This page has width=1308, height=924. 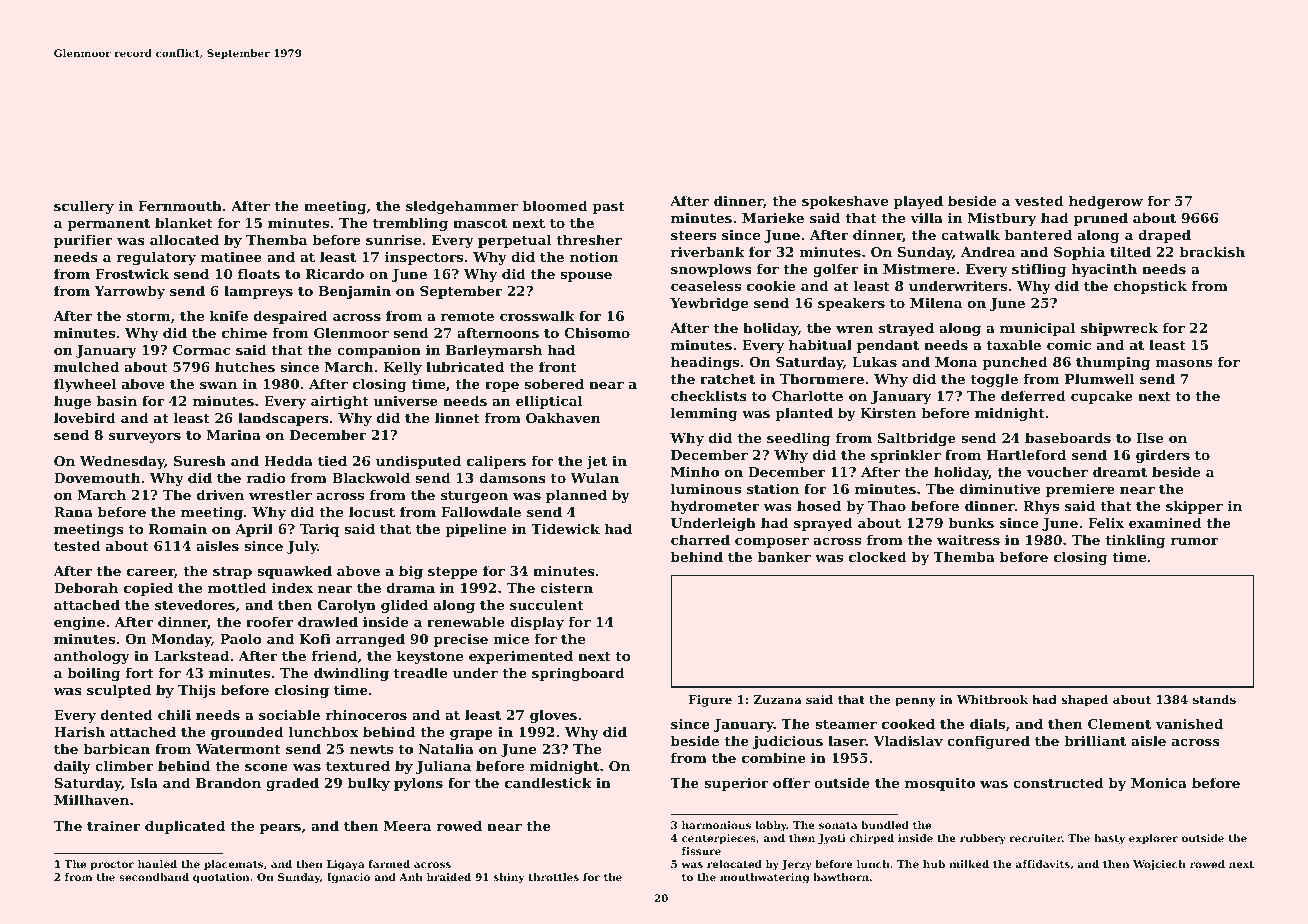 I want to click on hedgerow, so click(x=1106, y=202).
